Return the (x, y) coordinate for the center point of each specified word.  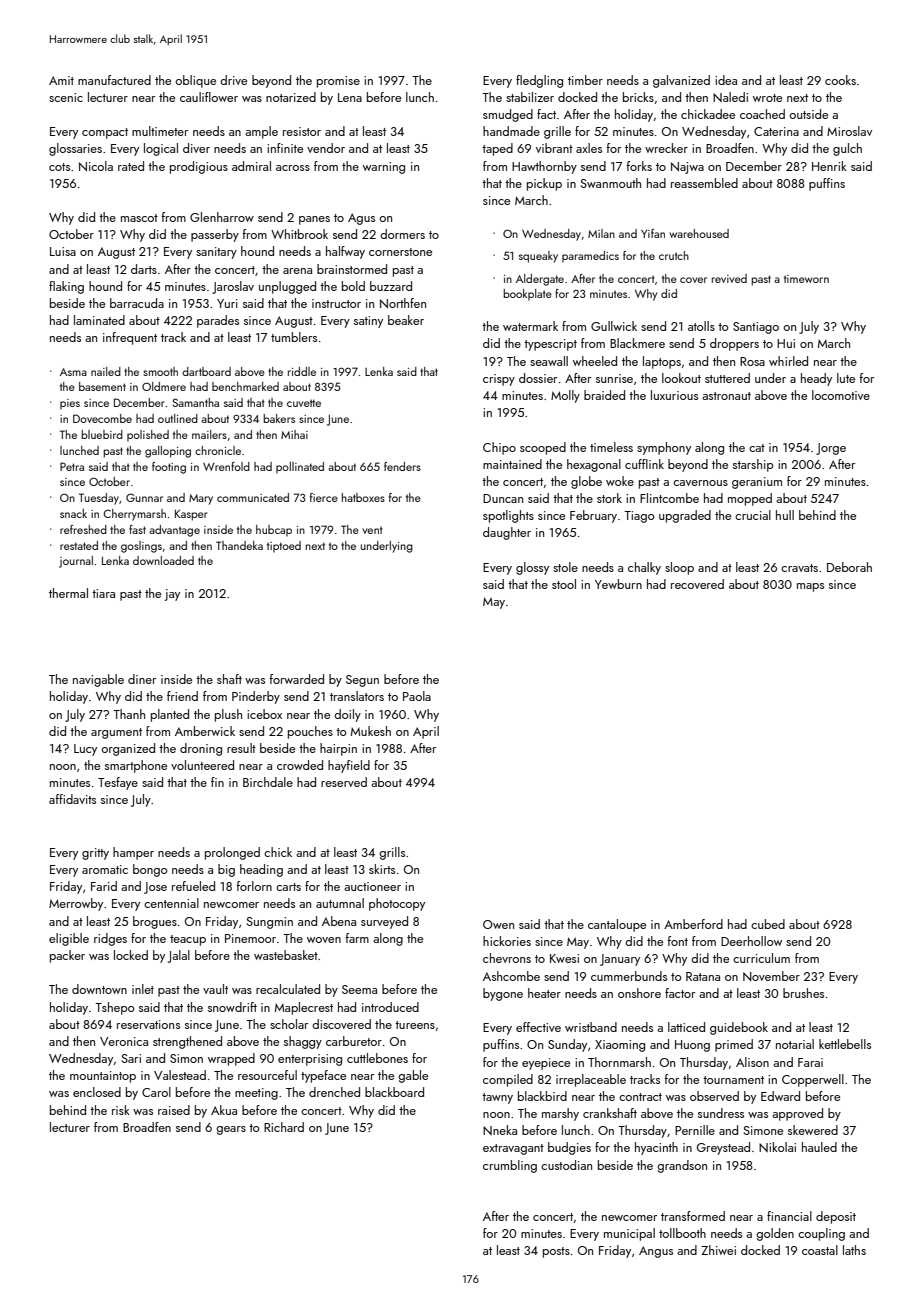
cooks (840, 80)
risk (121, 1110)
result (241, 748)
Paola (417, 696)
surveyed (384, 922)
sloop (679, 568)
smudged (508, 115)
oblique (196, 81)
